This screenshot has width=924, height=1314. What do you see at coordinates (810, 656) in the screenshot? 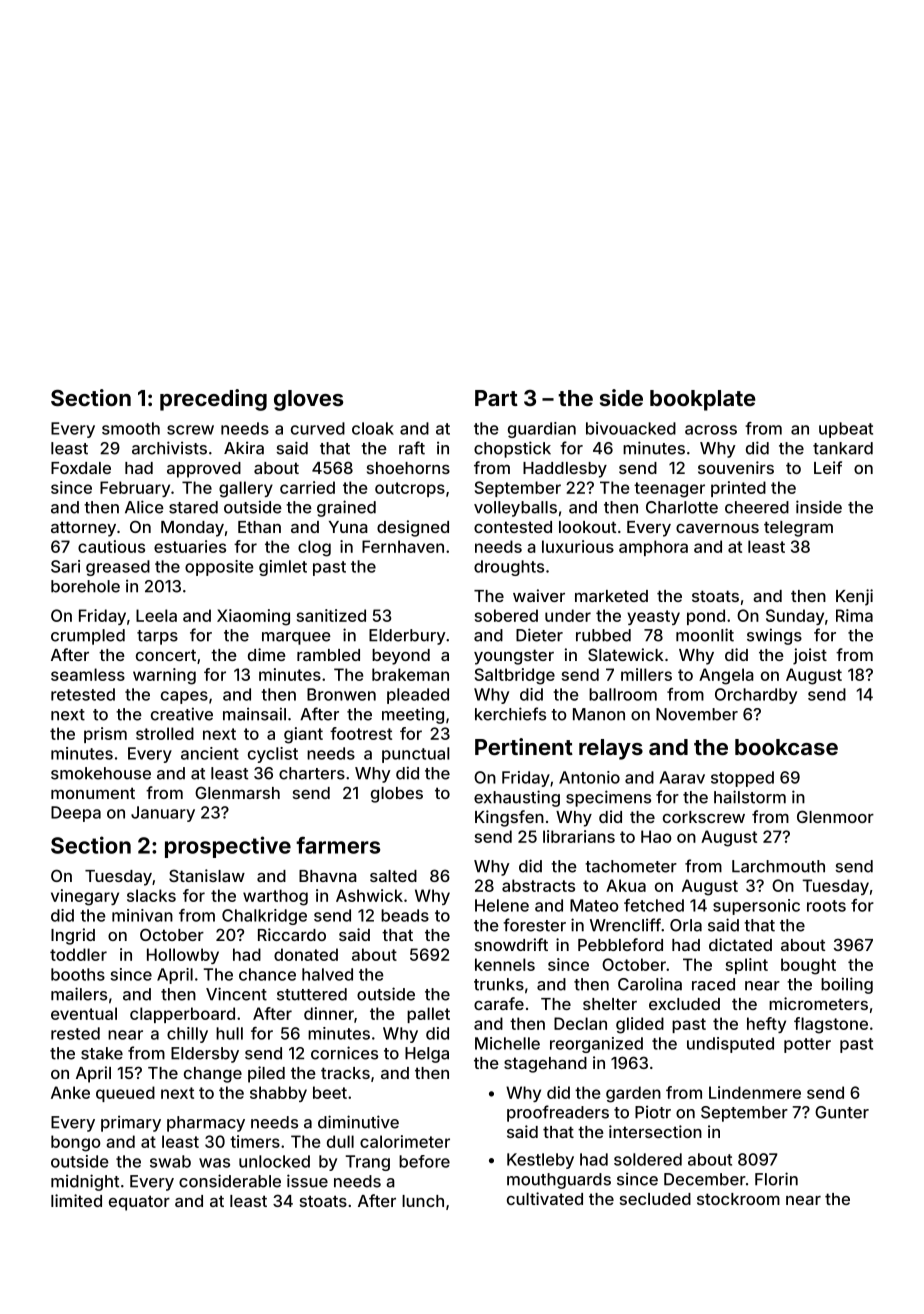
I see `joist` at bounding box center [810, 656].
